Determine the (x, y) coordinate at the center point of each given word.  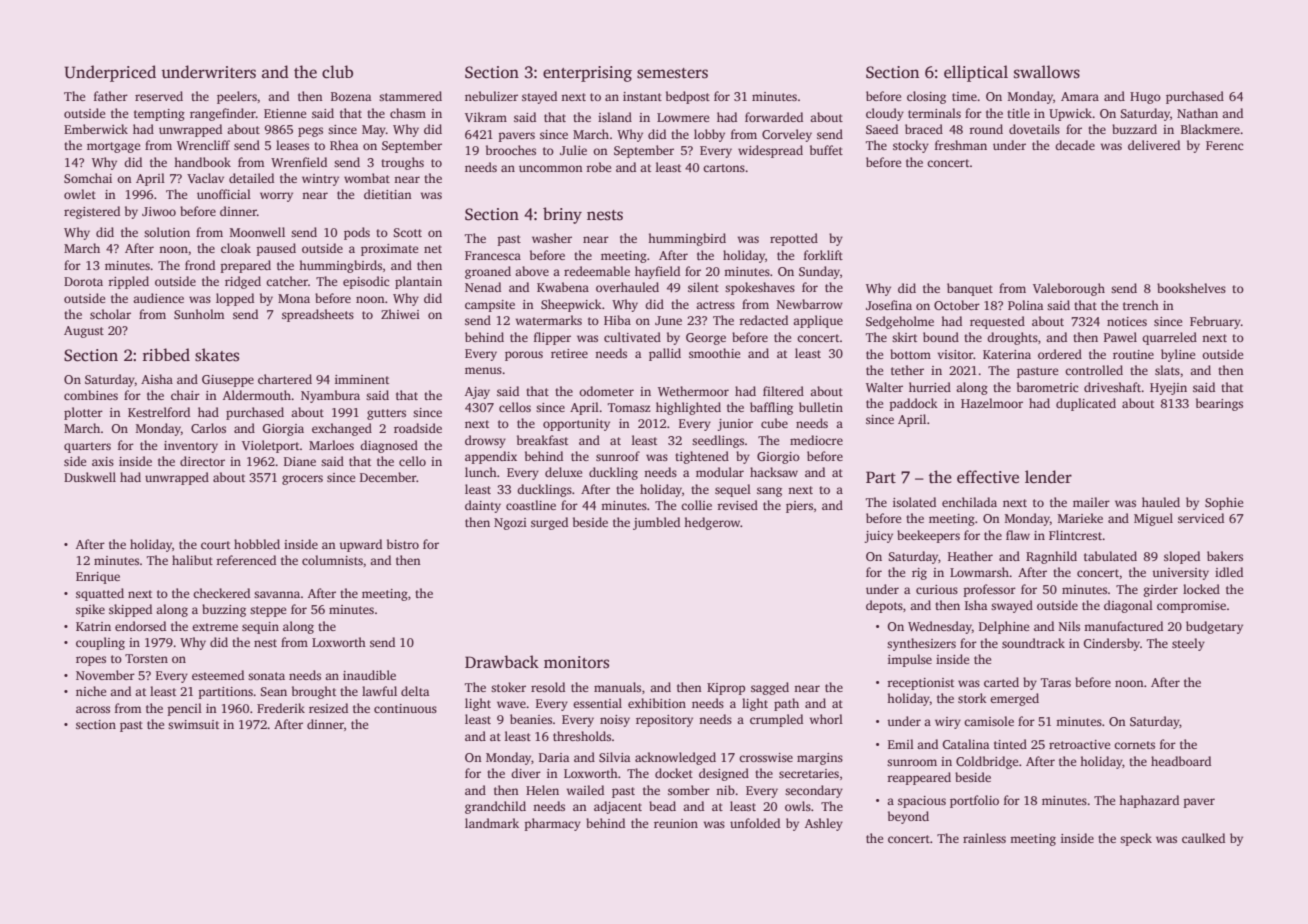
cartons (724, 168)
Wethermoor (693, 391)
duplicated (1086, 404)
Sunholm (199, 314)
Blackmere (1210, 129)
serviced (1201, 518)
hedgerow (712, 523)
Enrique (98, 578)
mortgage (113, 147)
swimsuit (193, 724)
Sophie (1224, 503)
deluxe (563, 472)
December (388, 477)
